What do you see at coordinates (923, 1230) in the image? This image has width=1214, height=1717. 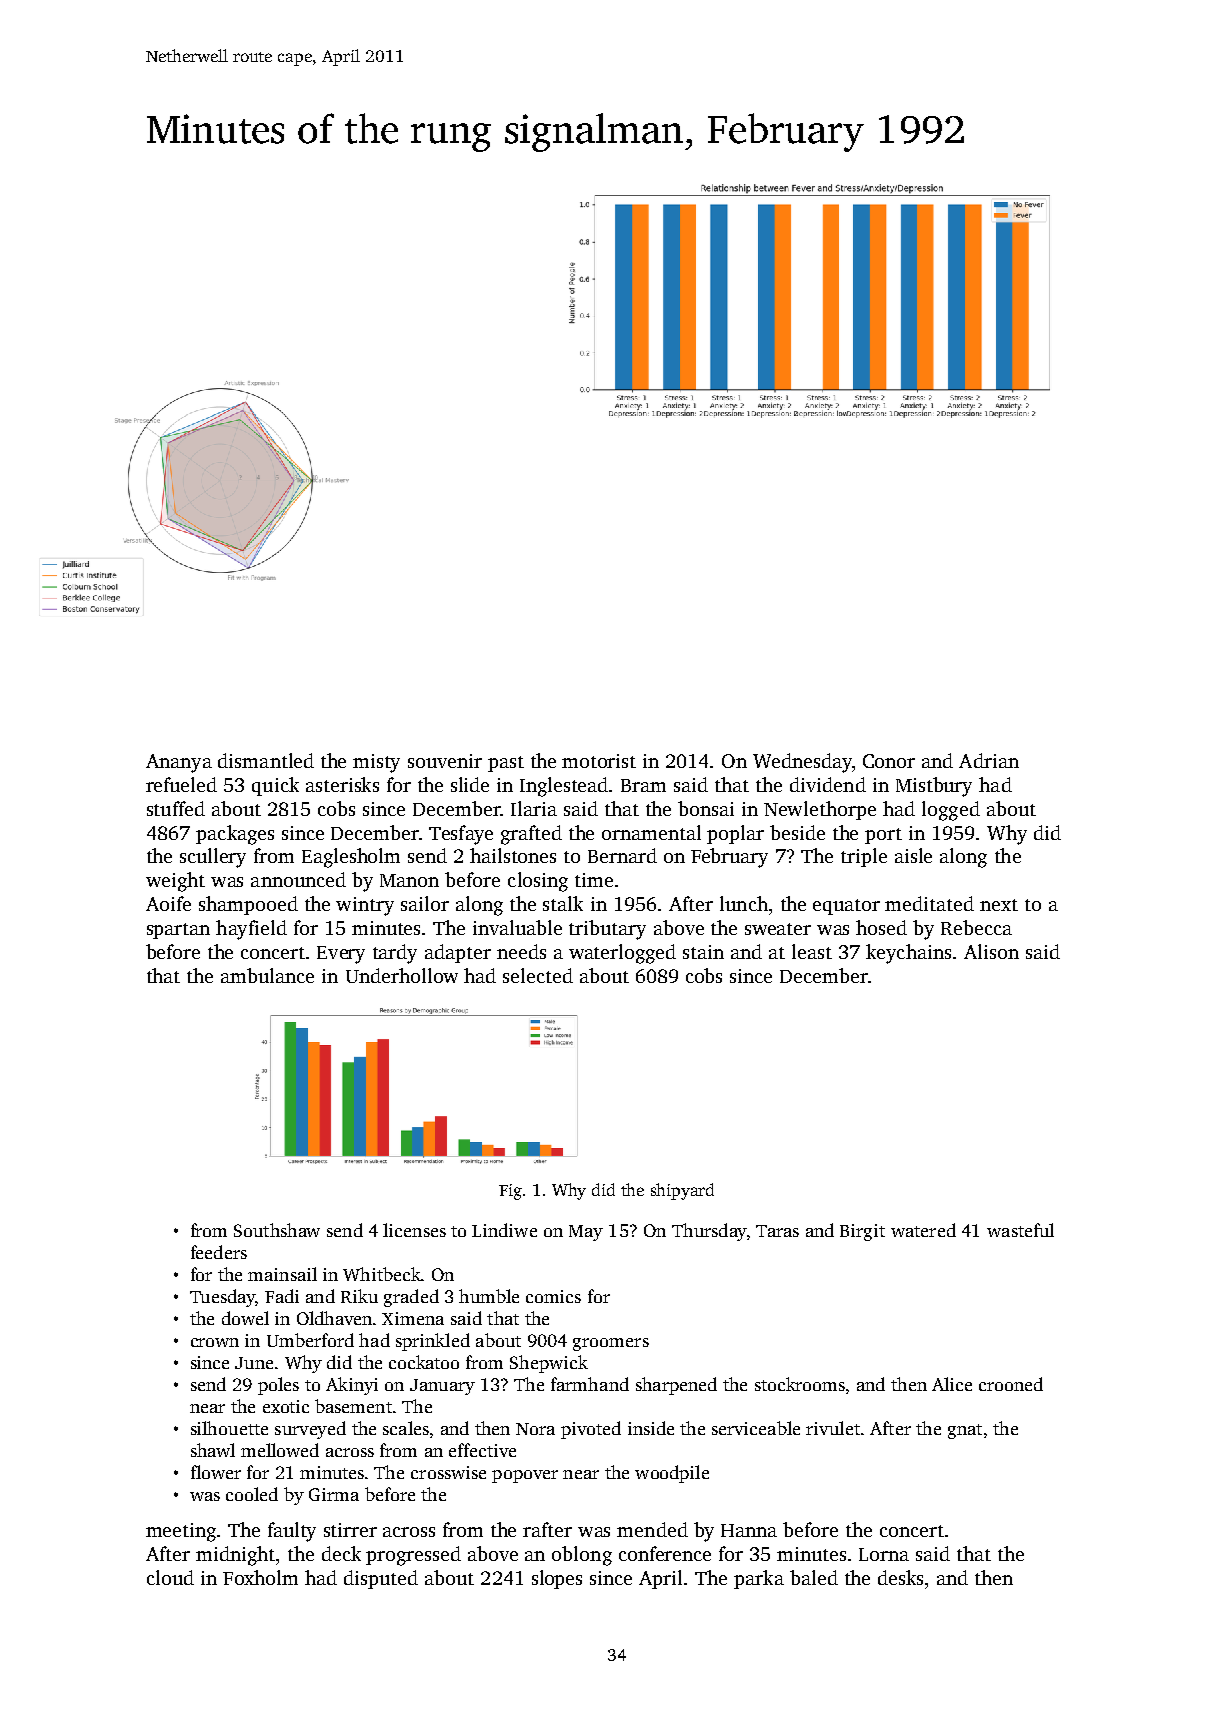 I see `watered` at bounding box center [923, 1230].
